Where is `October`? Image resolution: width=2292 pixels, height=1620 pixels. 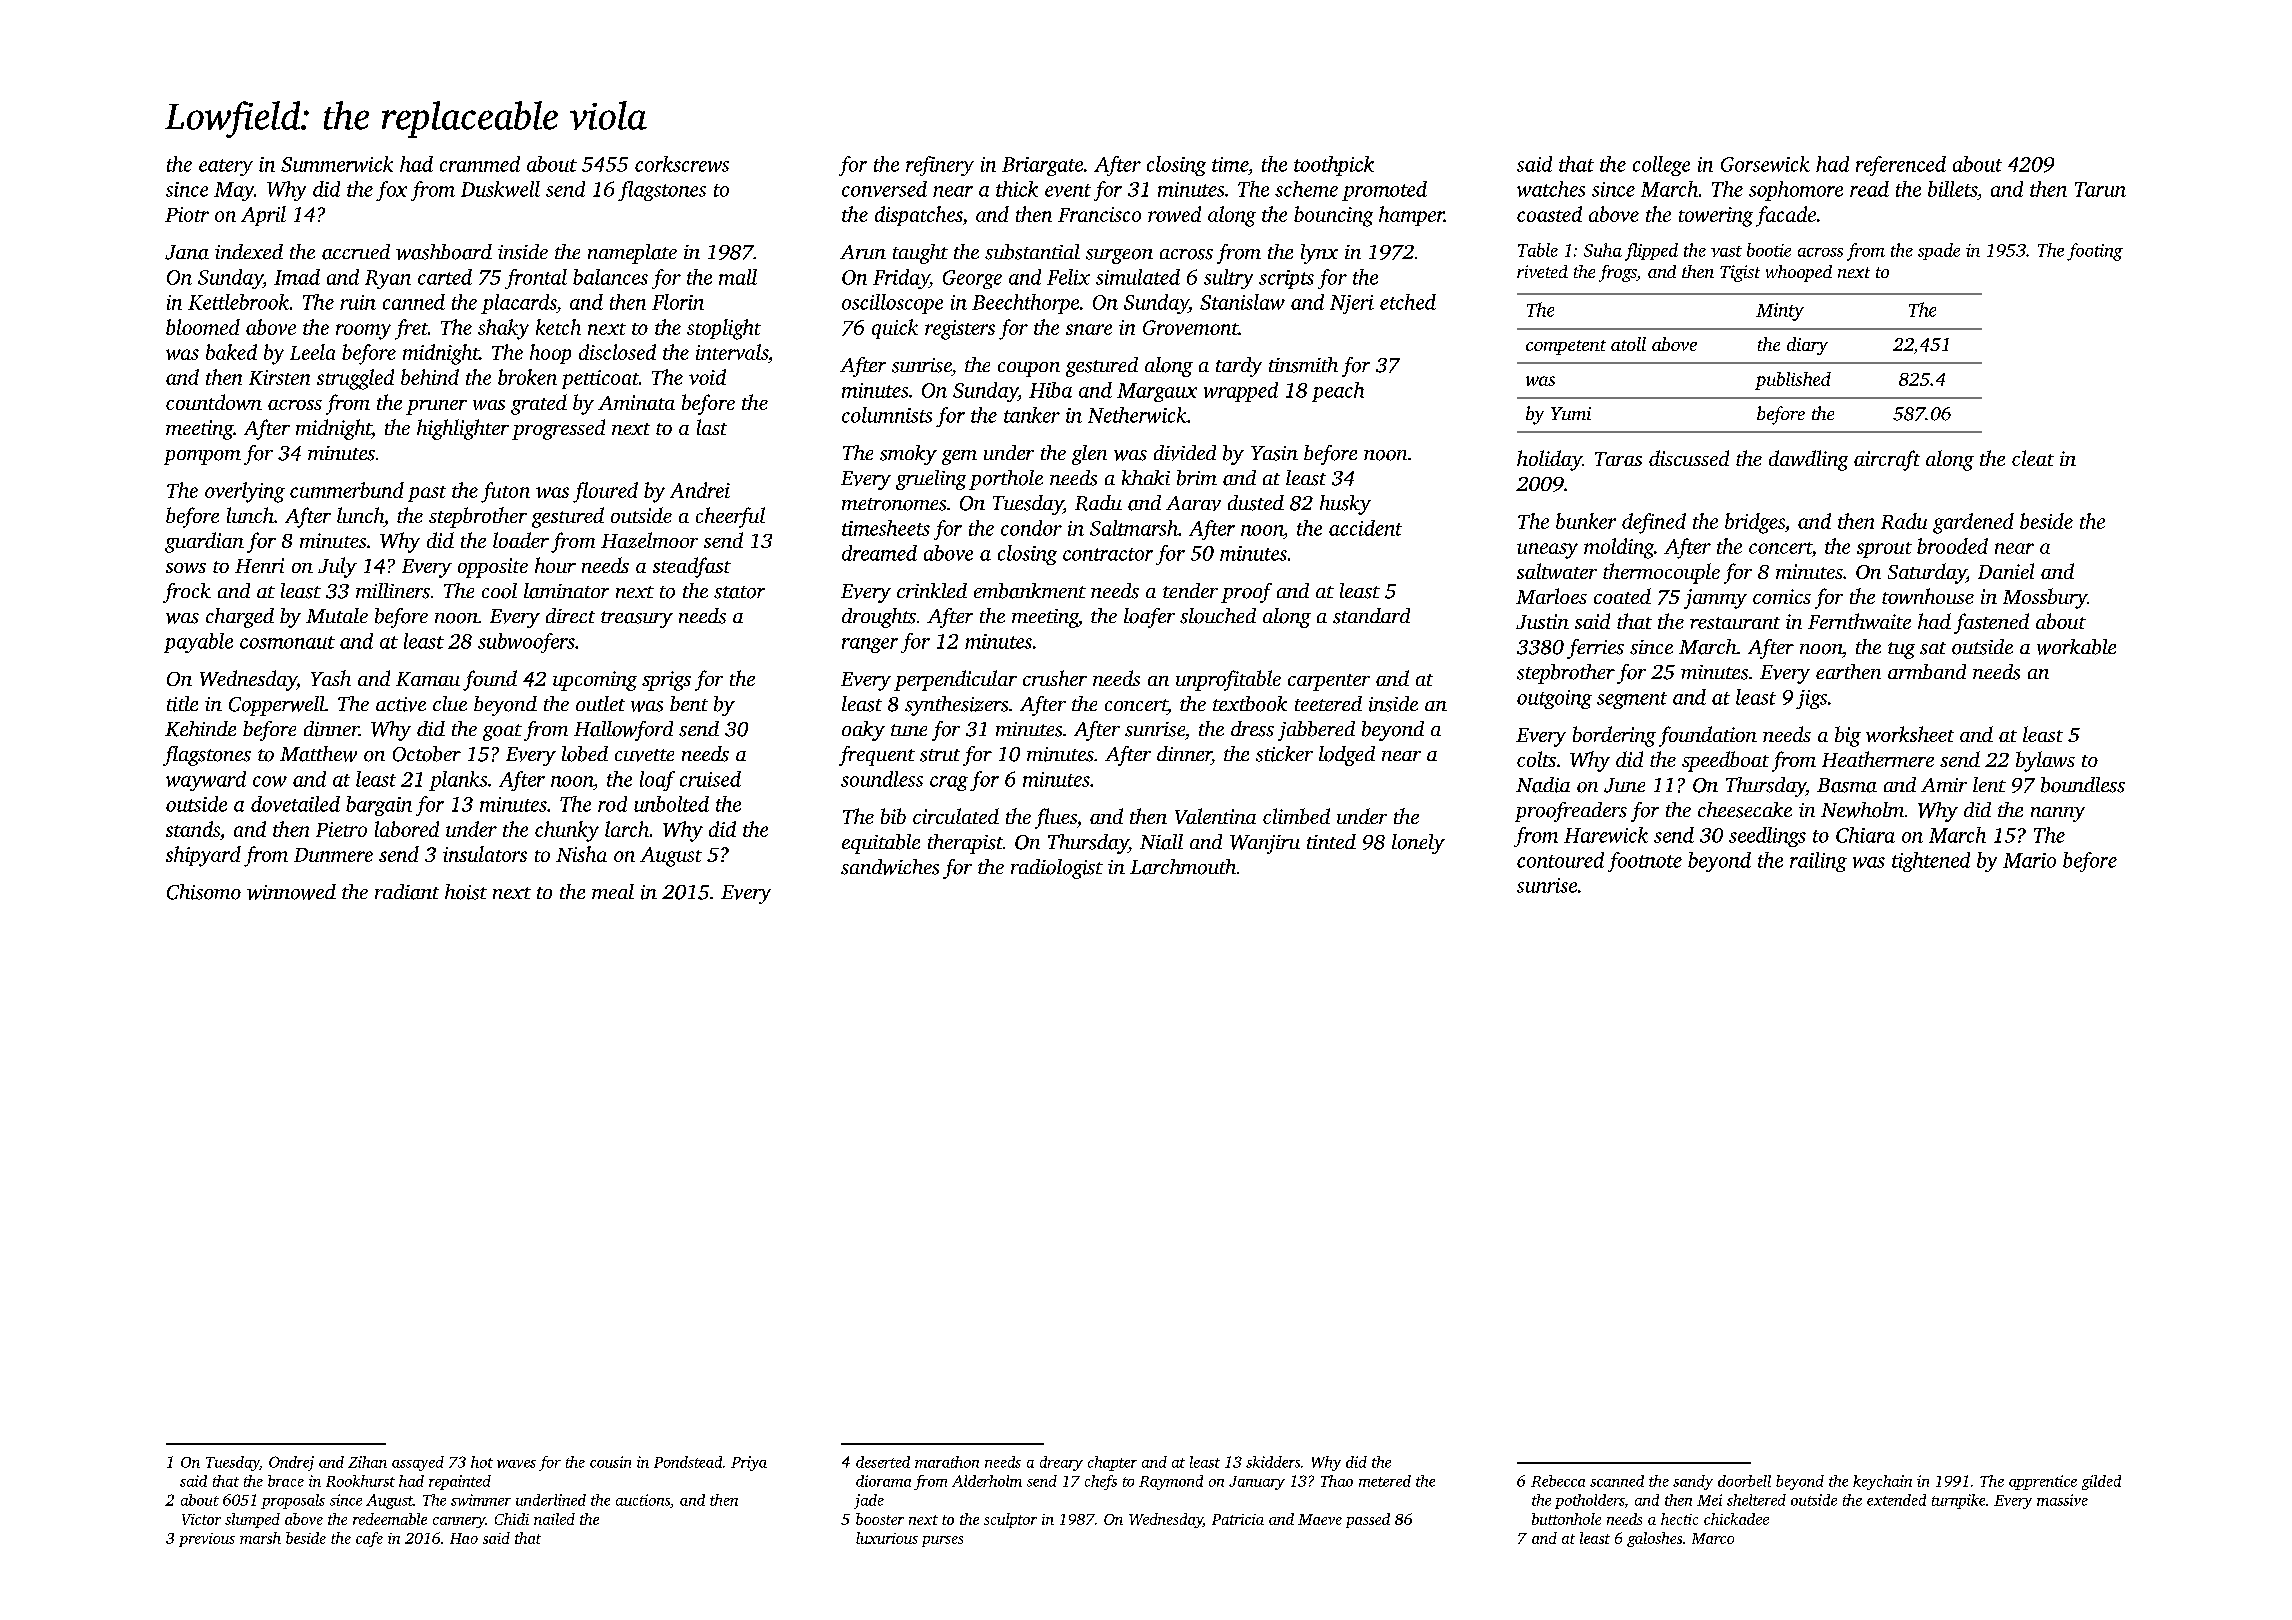
October is located at coordinates (427, 754).
